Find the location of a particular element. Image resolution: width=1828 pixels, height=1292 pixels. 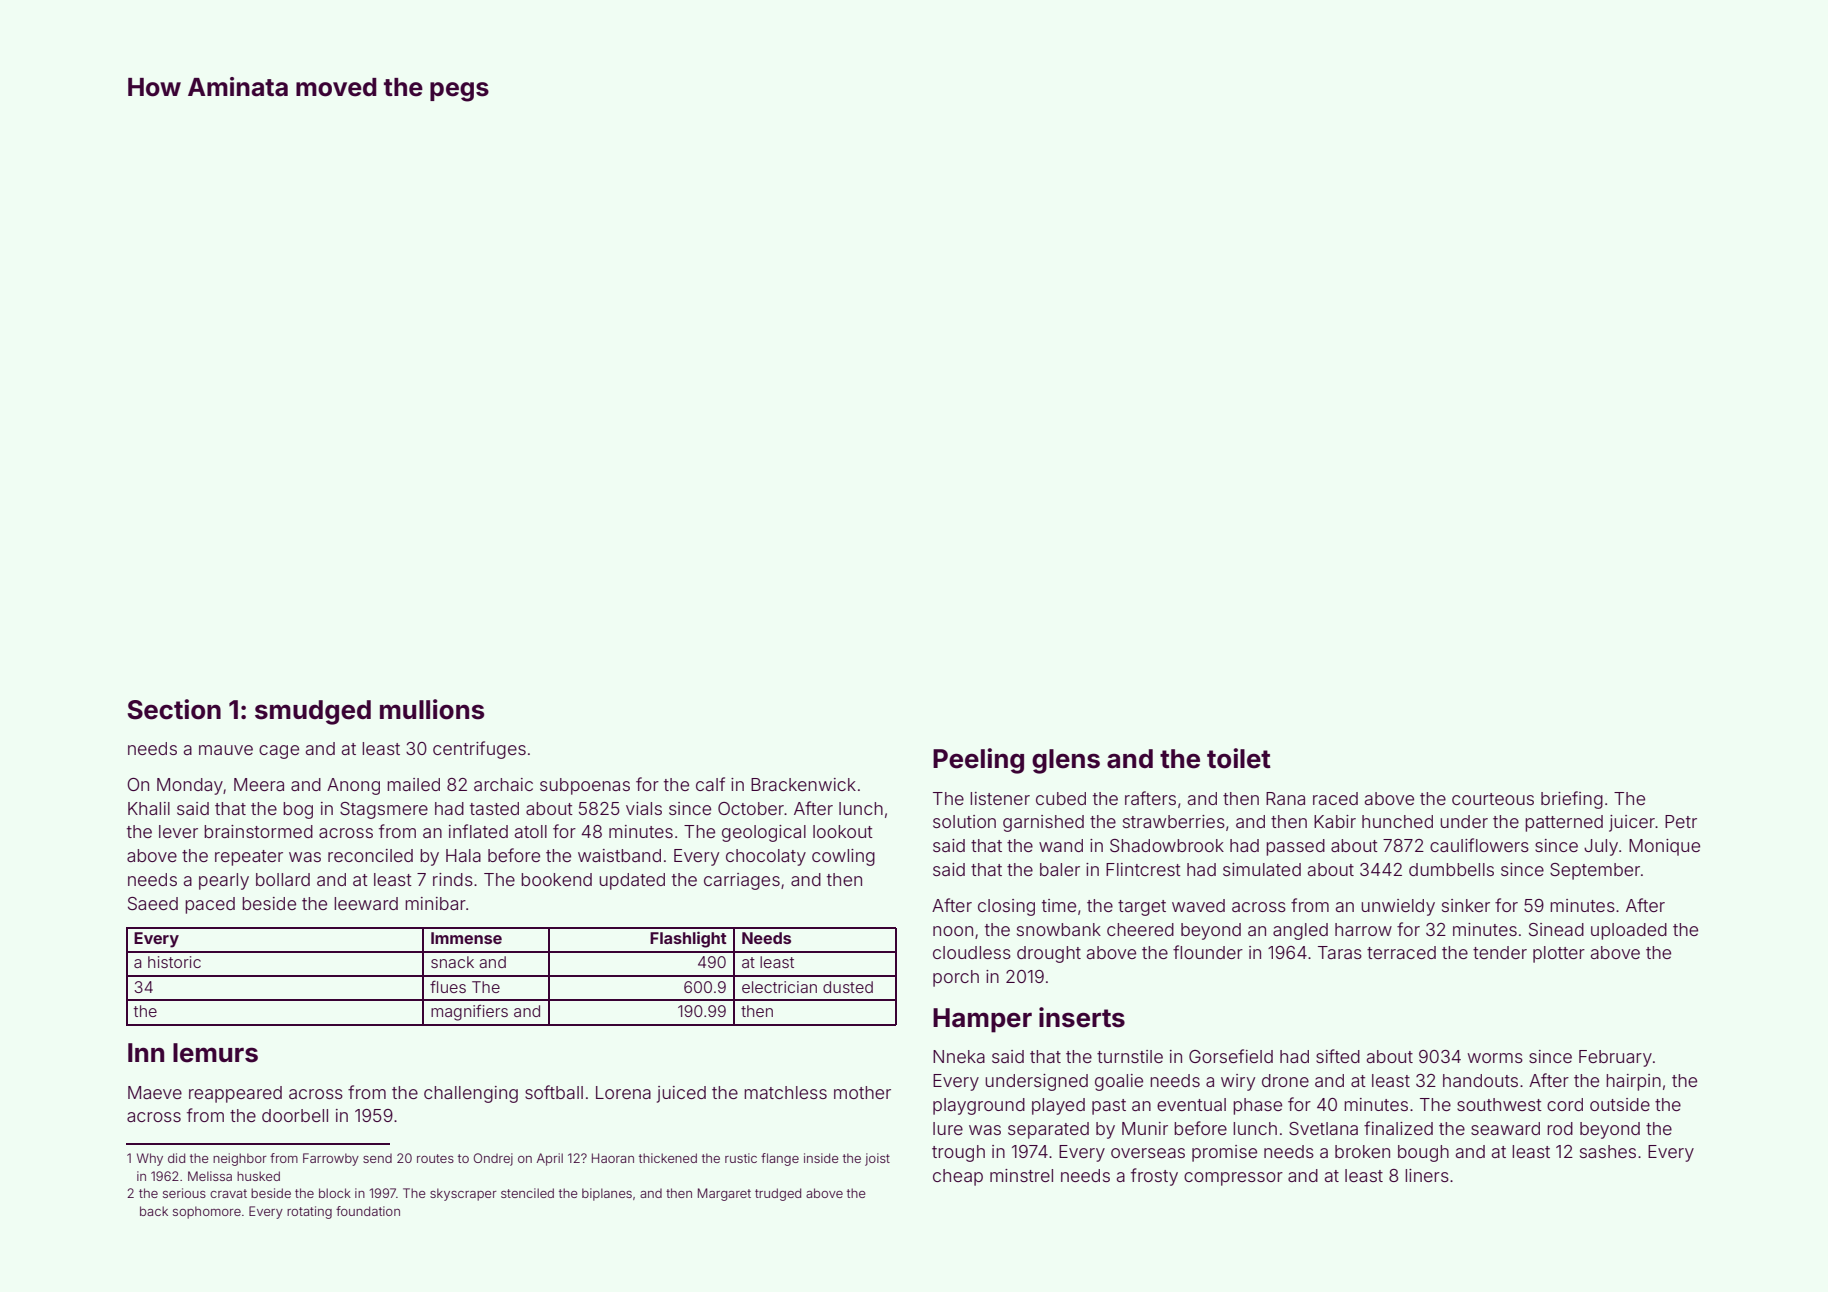

Flashlight is located at coordinates (688, 939).
